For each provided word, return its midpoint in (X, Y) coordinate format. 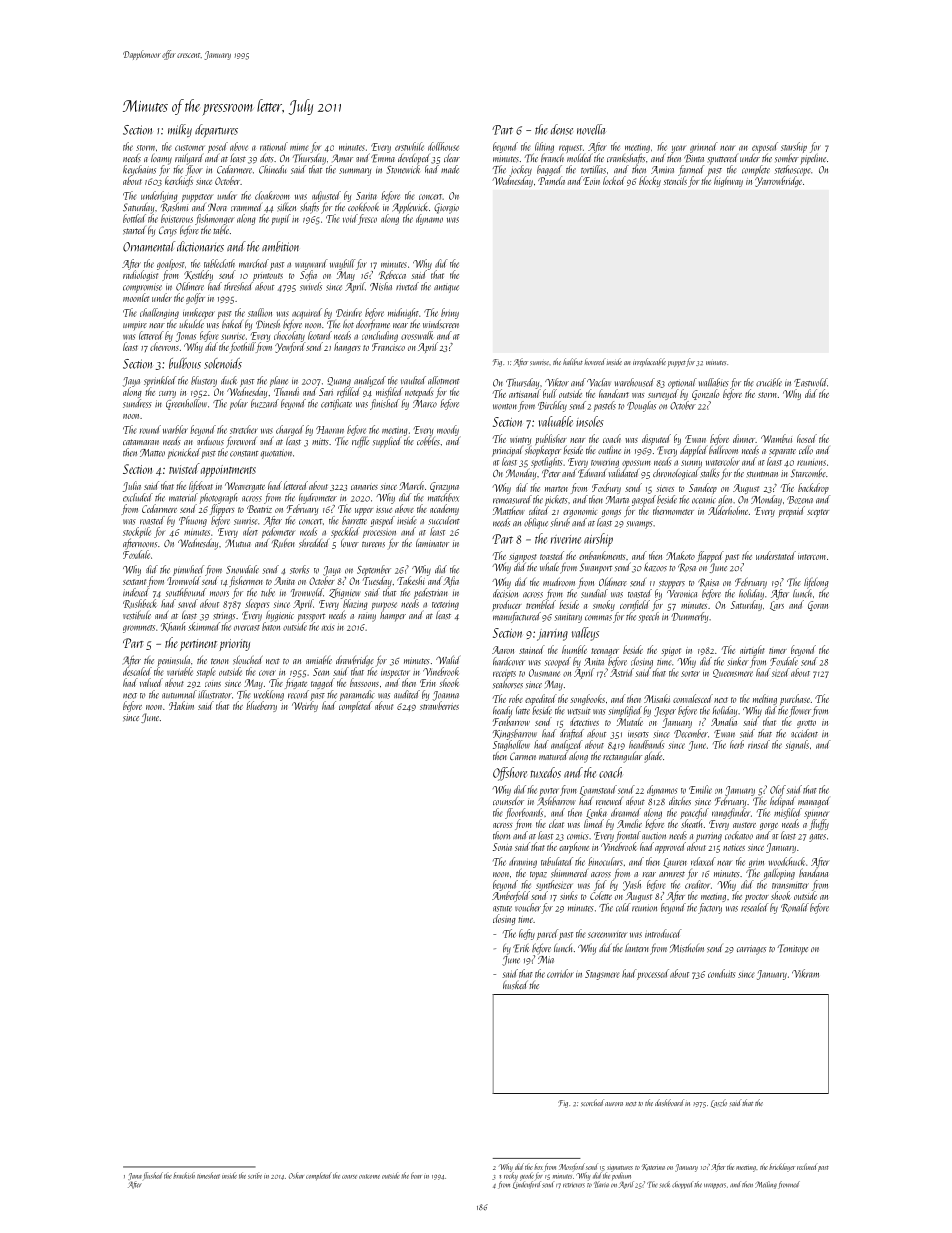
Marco (425, 404)
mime (299, 148)
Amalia (724, 721)
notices (734, 847)
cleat (556, 823)
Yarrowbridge (778, 181)
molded (580, 157)
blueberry (261, 706)
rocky (511, 1176)
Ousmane (544, 673)
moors (219, 594)
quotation (276, 454)
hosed (807, 438)
